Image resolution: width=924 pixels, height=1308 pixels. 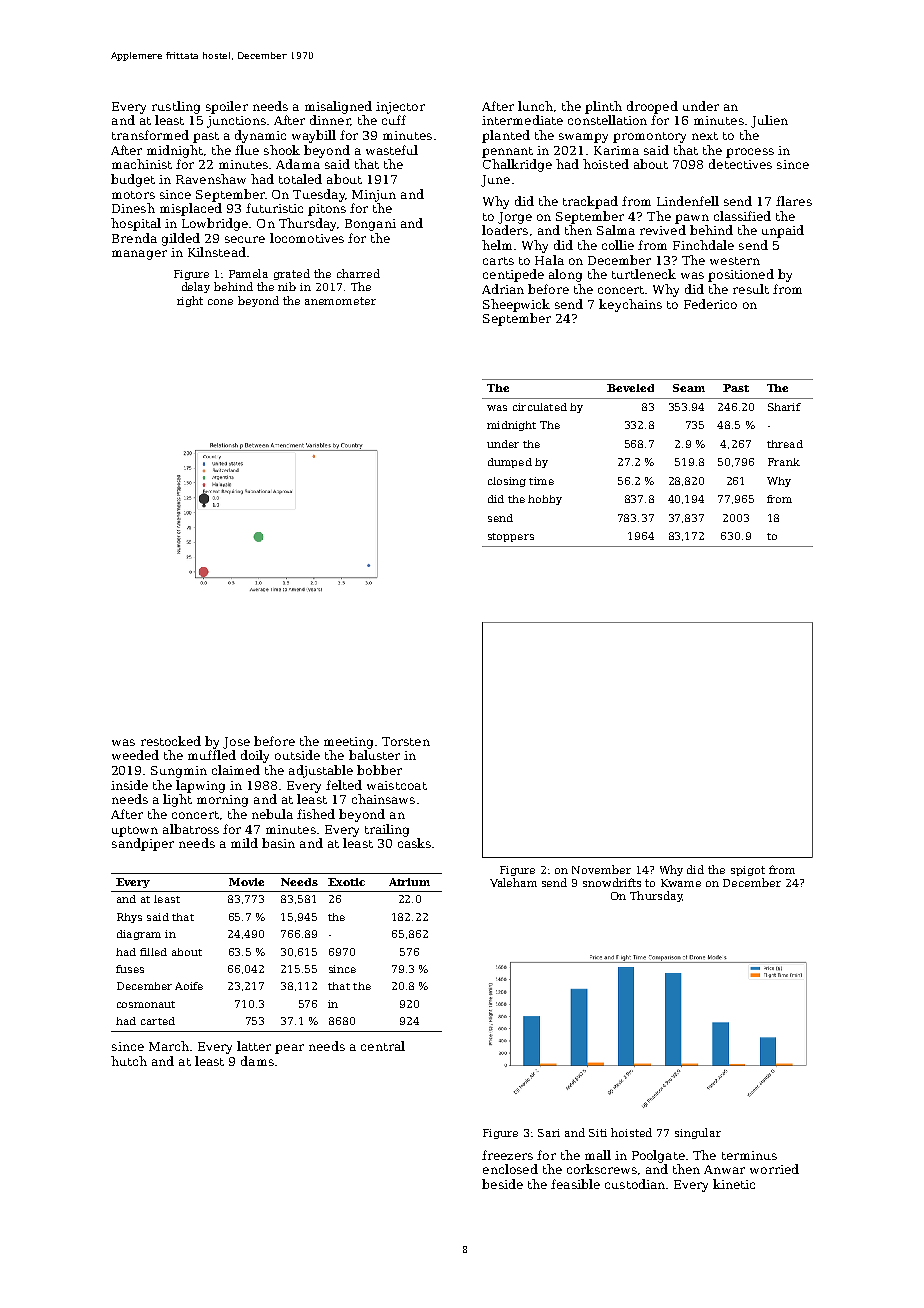 What do you see at coordinates (511, 537) in the screenshot?
I see `stoppers` at bounding box center [511, 537].
